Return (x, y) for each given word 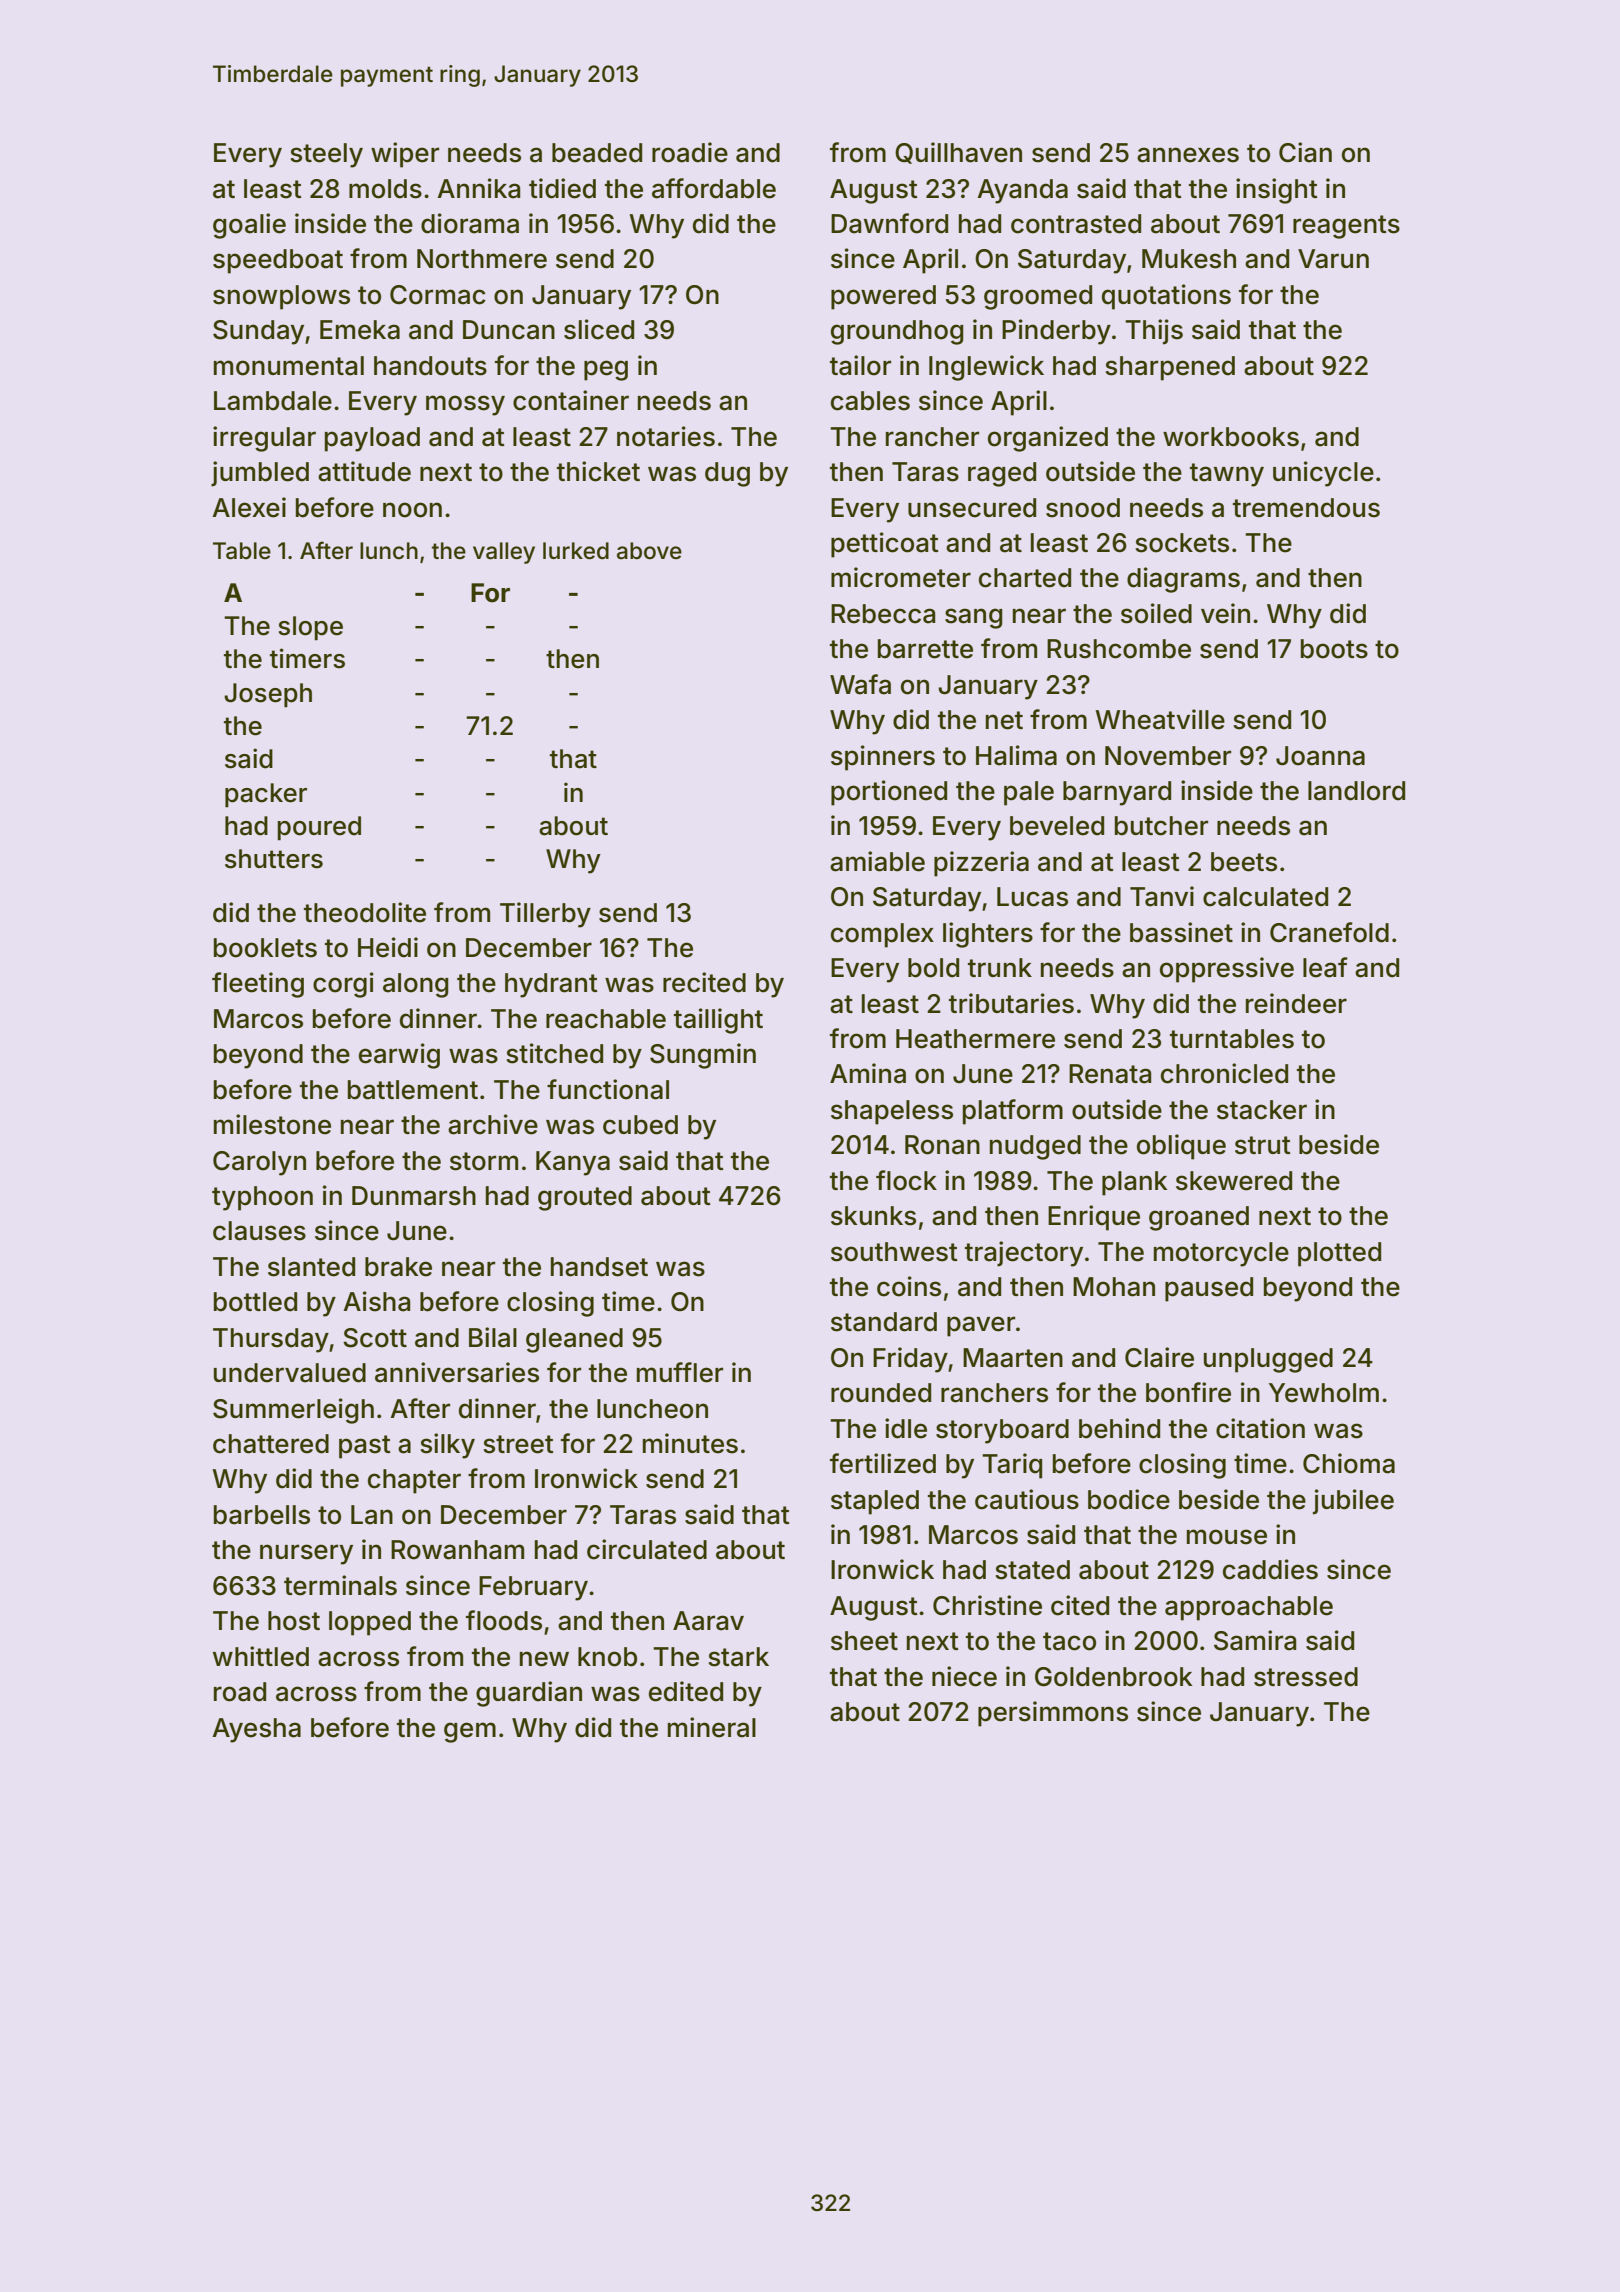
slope (310, 628)
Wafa (860, 684)
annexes (1188, 155)
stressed (1306, 1677)
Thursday (271, 1340)
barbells (262, 1515)
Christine (987, 1605)
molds (385, 189)
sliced (599, 329)
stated (1032, 1570)
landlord (1356, 791)
